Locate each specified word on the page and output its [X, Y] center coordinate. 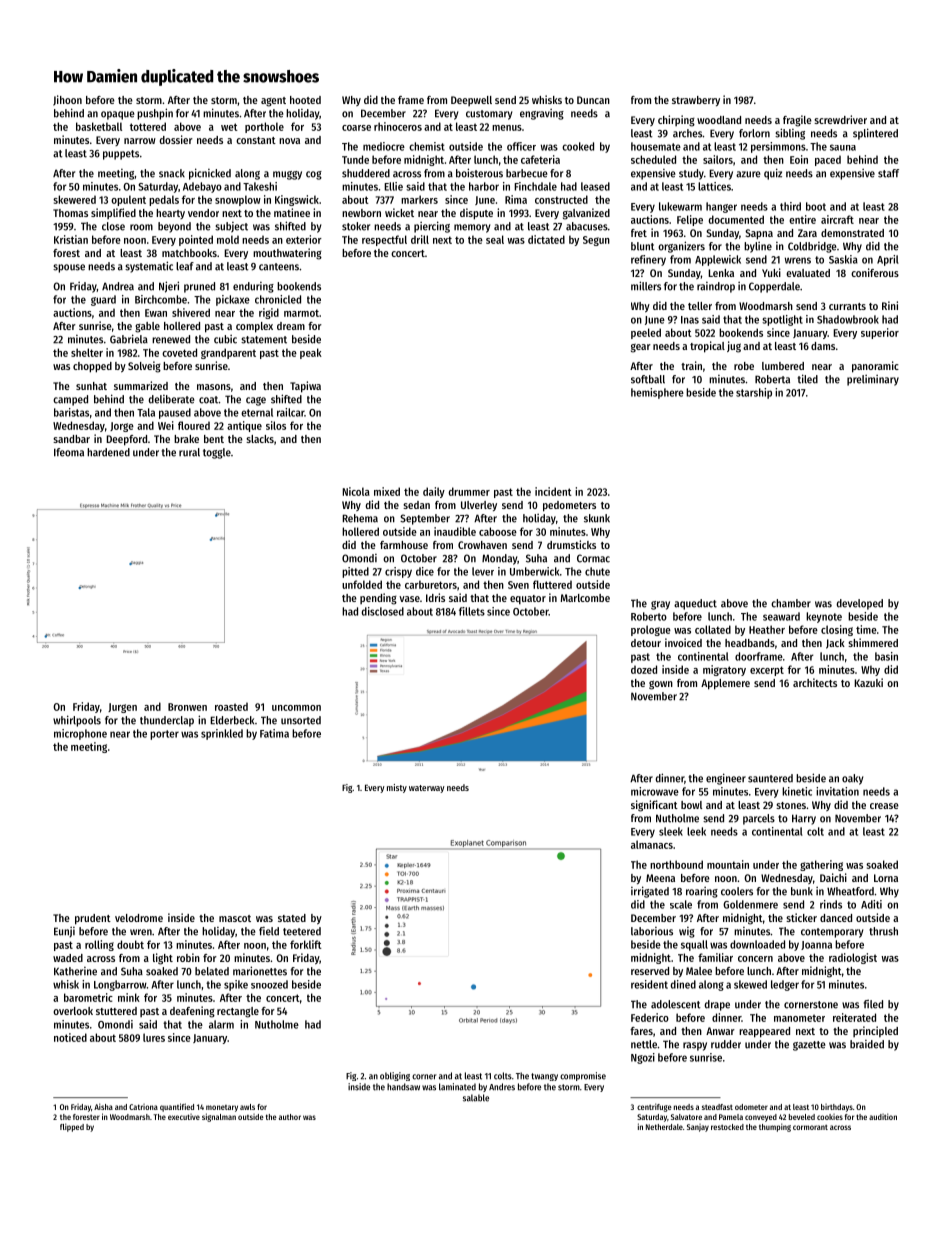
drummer [469, 491]
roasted [231, 706]
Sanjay [698, 1128]
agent [273, 102]
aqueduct [695, 604]
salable [476, 1098]
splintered [875, 134]
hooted [305, 100]
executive [184, 1117]
